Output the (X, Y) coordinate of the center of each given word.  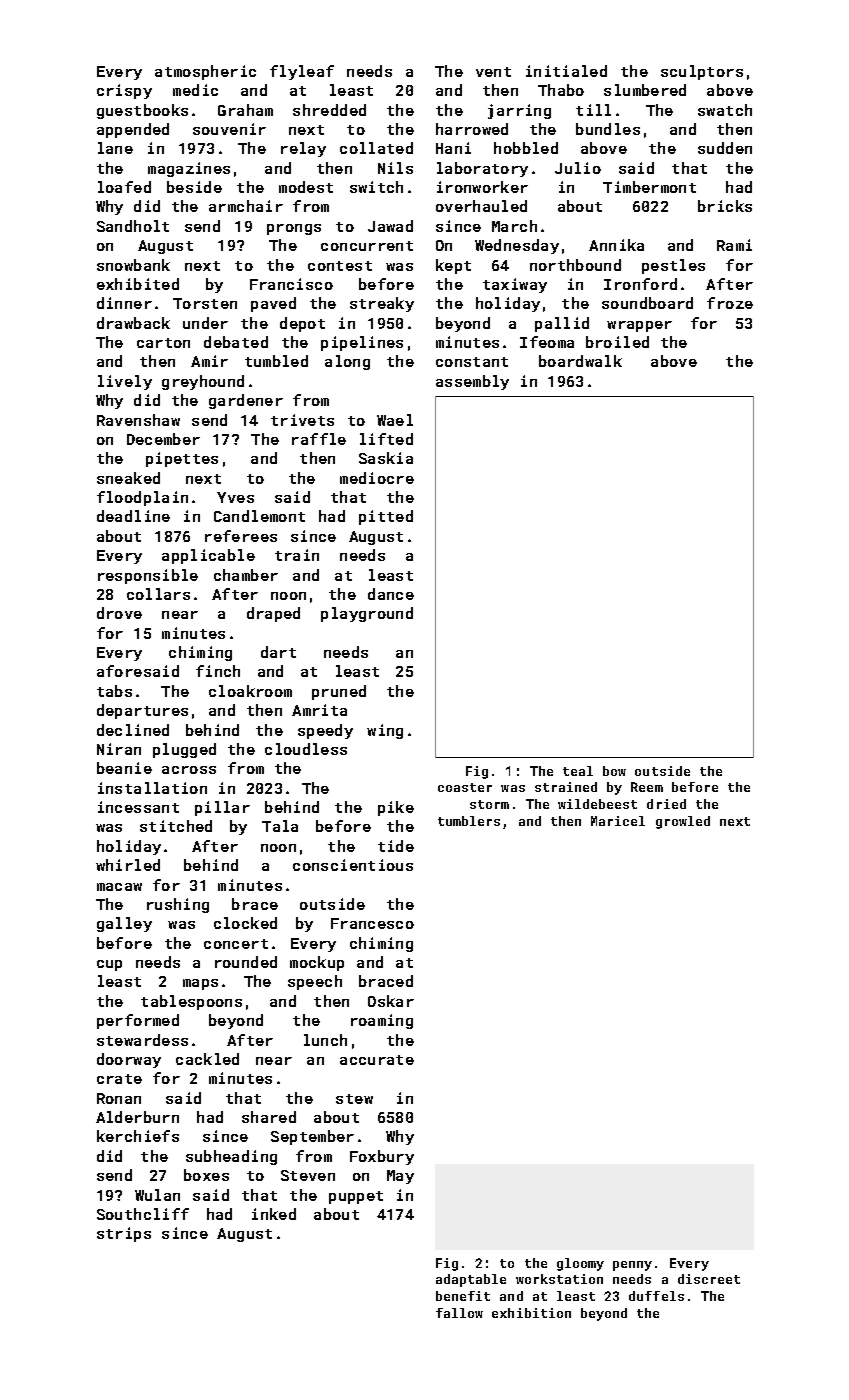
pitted (386, 517)
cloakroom (250, 691)
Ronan (119, 1098)
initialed (566, 71)
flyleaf (302, 72)
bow (614, 771)
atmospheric (205, 72)
